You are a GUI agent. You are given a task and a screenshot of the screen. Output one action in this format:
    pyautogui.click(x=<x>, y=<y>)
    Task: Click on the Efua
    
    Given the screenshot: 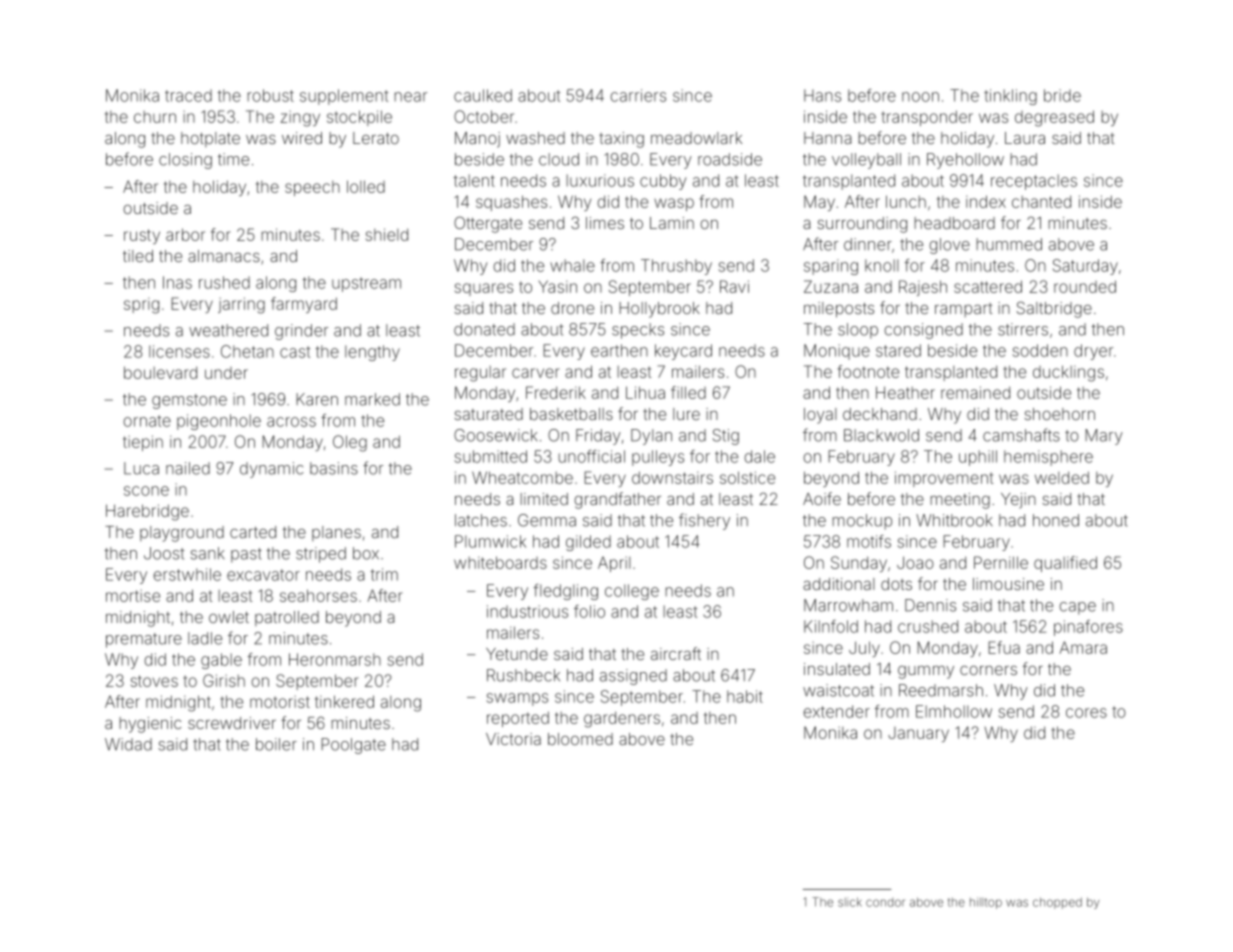 What is the action you would take?
    pyautogui.click(x=1004, y=647)
